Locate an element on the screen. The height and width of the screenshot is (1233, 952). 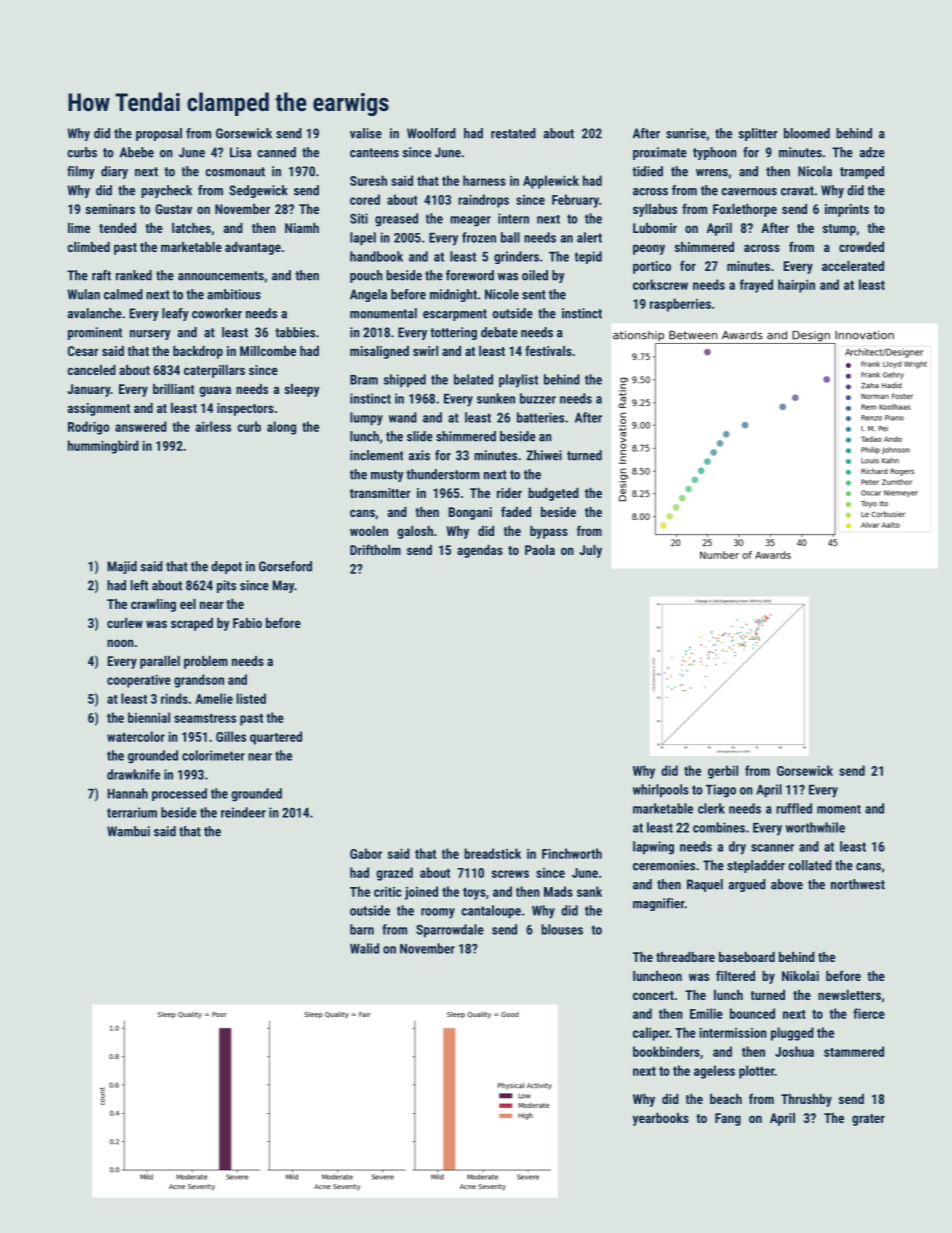
grater is located at coordinates (868, 1120).
